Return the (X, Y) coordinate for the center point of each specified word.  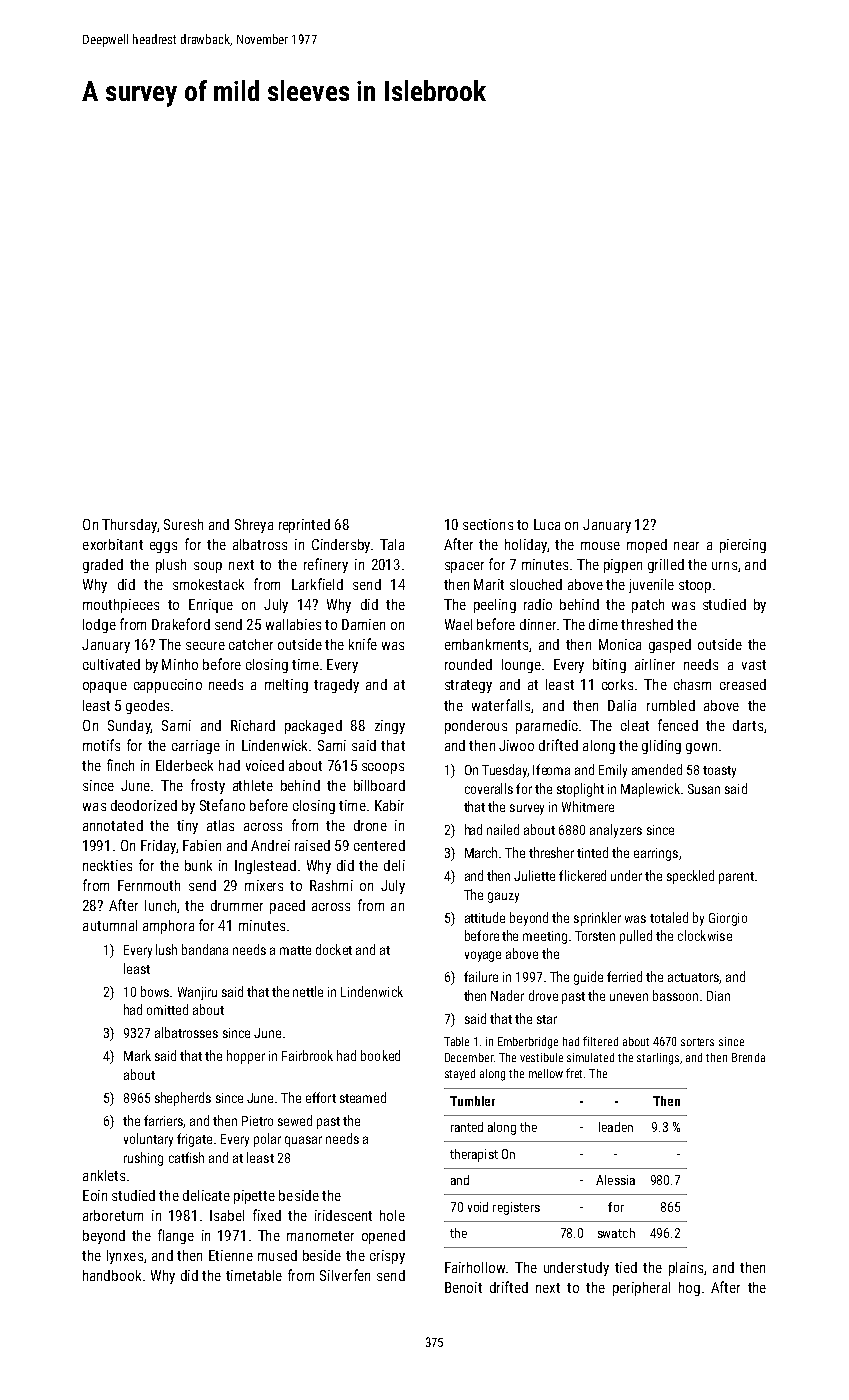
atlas (220, 825)
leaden (616, 1127)
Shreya (254, 526)
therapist (474, 1155)
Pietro (257, 1121)
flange (176, 1236)
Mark (137, 1055)
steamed (363, 1097)
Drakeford (181, 624)
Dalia (622, 705)
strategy (468, 686)
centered (379, 845)
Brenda (748, 1057)
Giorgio (728, 919)
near (686, 546)
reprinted (304, 526)
